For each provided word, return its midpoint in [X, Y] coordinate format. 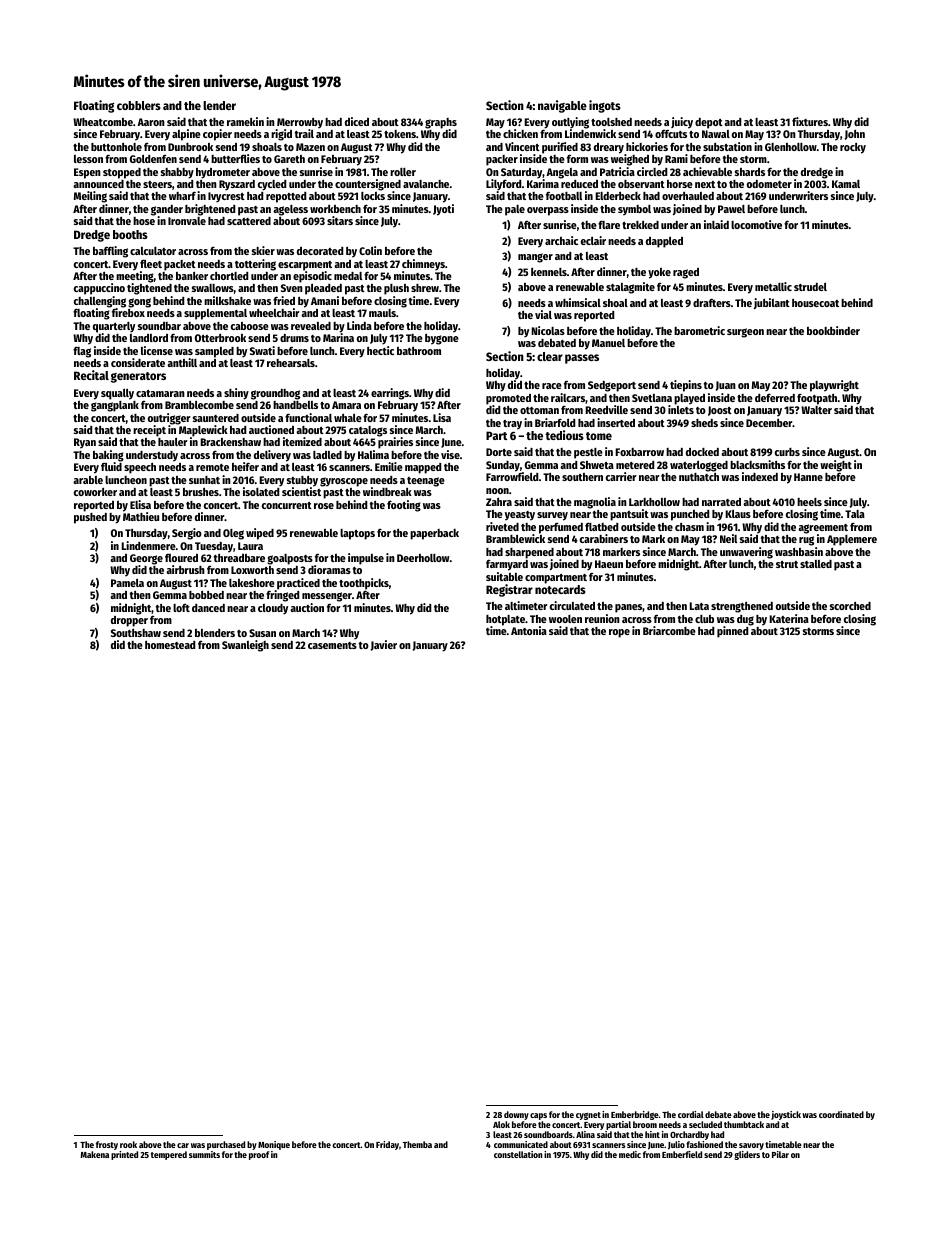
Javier [384, 645]
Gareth [289, 159]
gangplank [115, 406]
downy [516, 1115]
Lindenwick [590, 133]
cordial [691, 1114]
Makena [94, 1154]
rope [619, 633]
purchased [226, 1145]
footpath [817, 399]
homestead [170, 645]
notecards [560, 589]
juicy [682, 123]
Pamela [127, 583]
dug [745, 620]
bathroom [419, 351]
